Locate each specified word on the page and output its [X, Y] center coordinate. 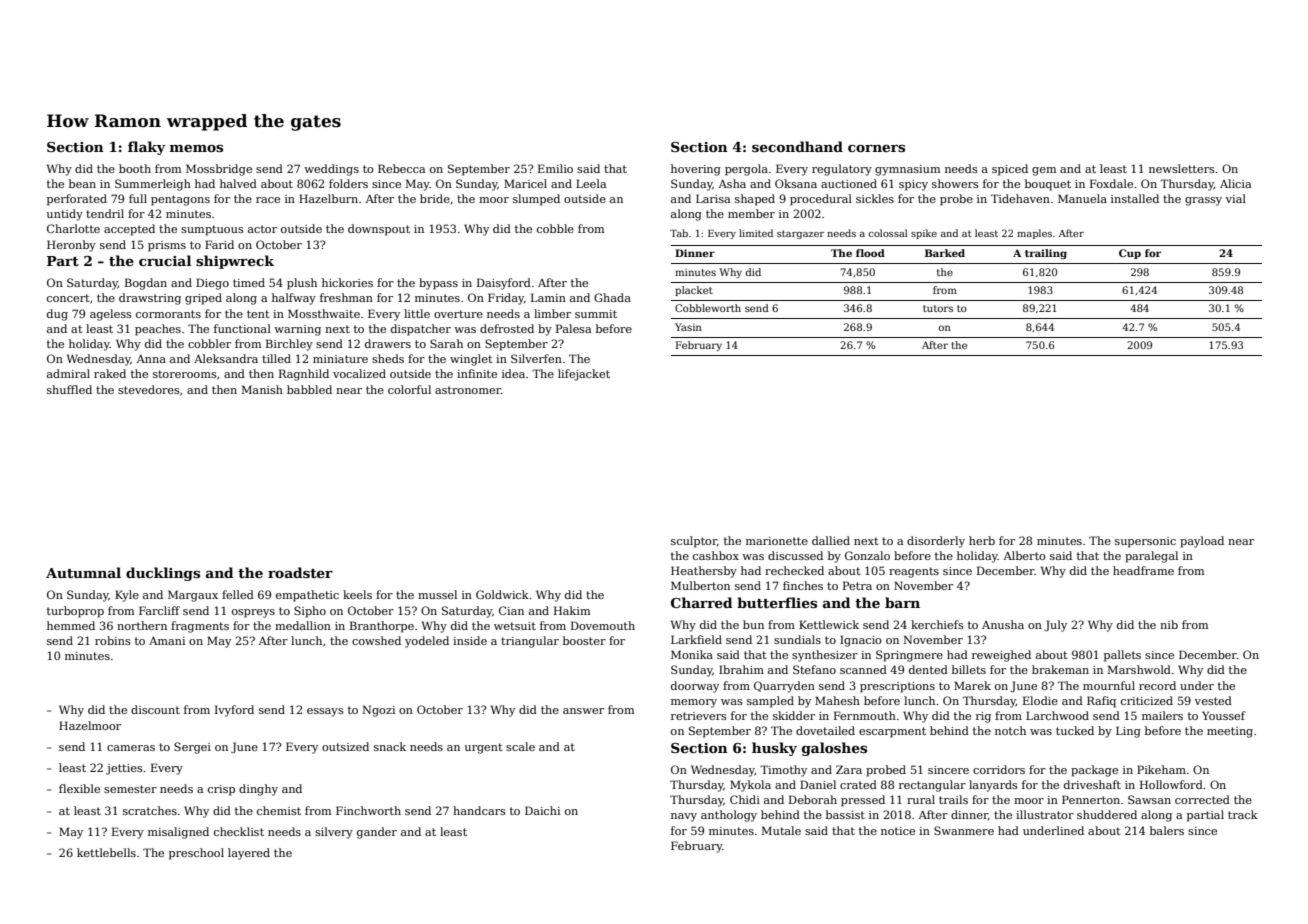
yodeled [427, 642]
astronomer [468, 390]
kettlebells [106, 852]
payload [1202, 542]
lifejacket [584, 375]
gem [1044, 171]
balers [1167, 830]
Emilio [555, 168]
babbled [309, 389]
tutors [938, 308]
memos [196, 148]
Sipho [310, 612]
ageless [111, 315]
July [1055, 626]
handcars [479, 810]
